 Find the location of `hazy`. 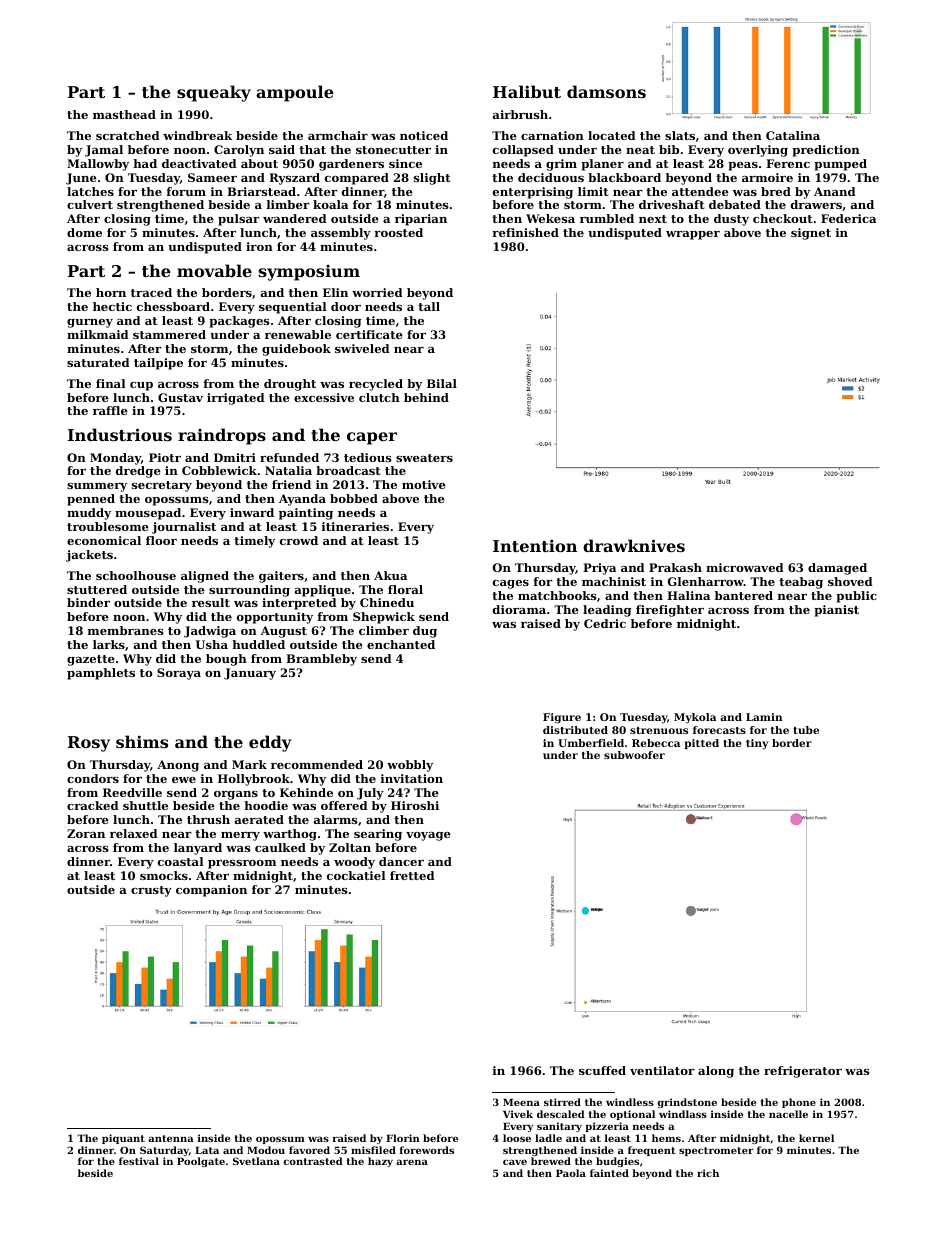

hazy is located at coordinates (380, 1162).
